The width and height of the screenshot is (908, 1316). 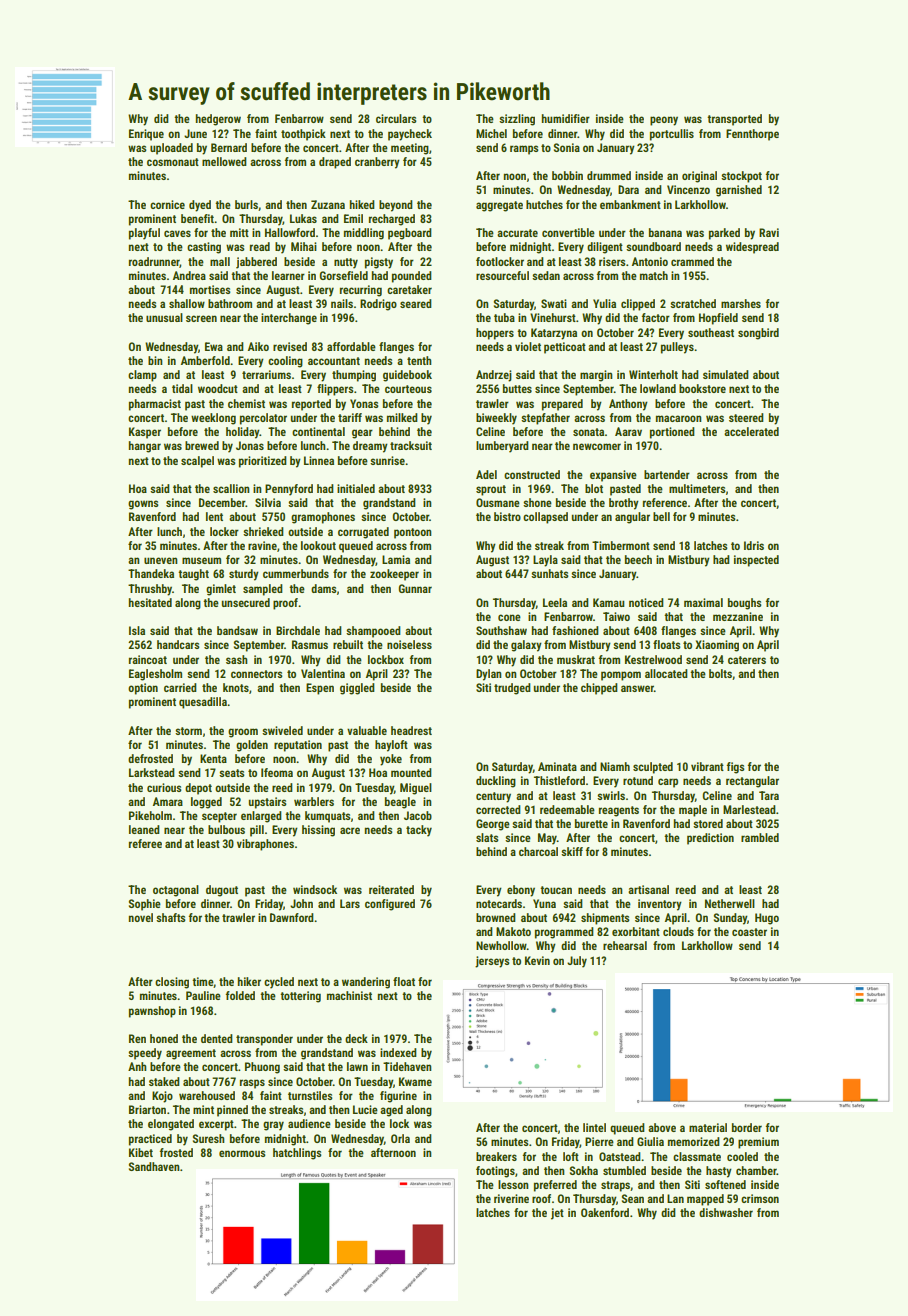 I want to click on riverine, so click(x=511, y=1198).
